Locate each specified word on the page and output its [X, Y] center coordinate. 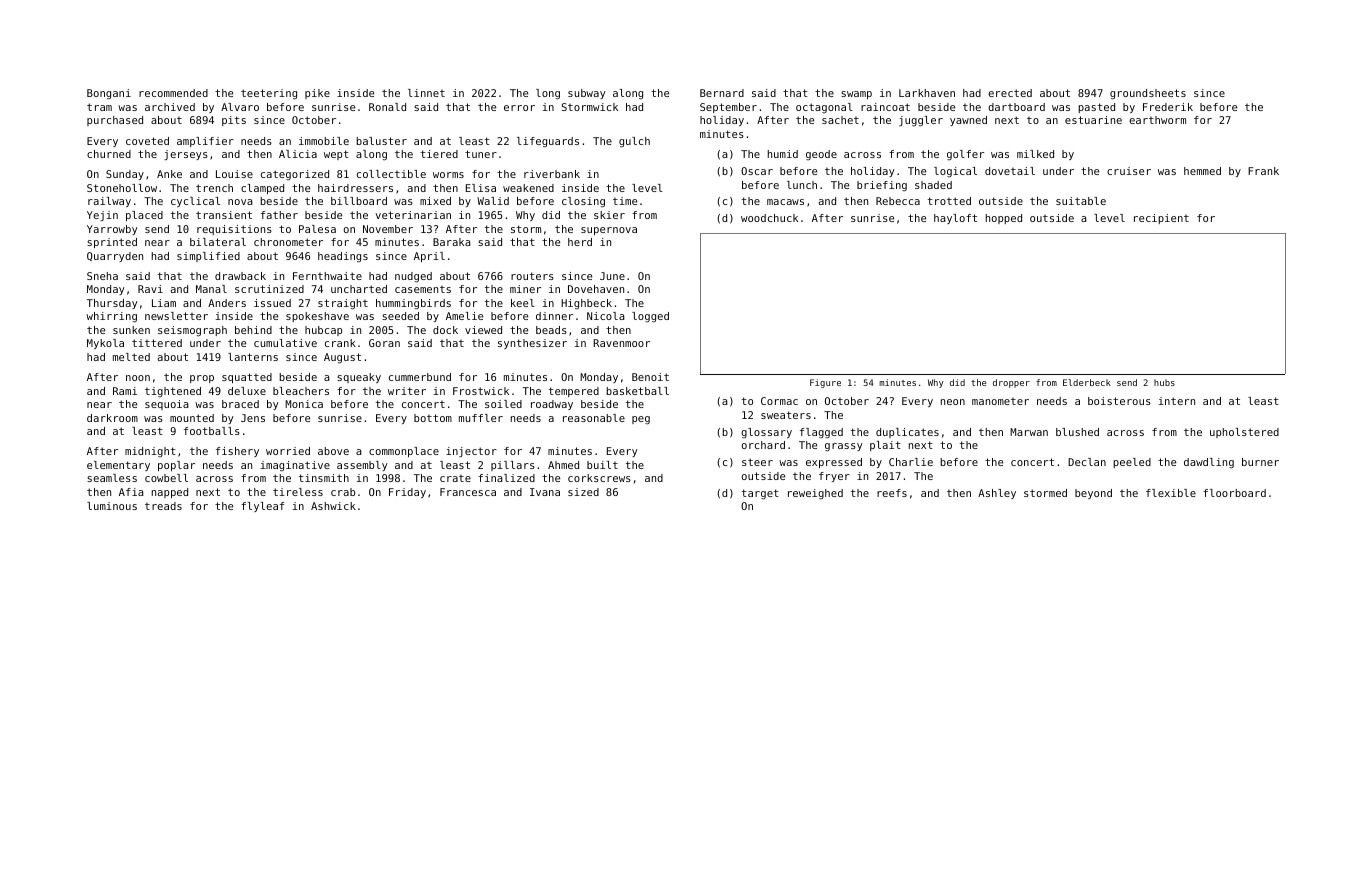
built [602, 465]
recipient [1161, 219]
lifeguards [548, 142]
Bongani [109, 94]
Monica [304, 404]
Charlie [911, 462]
